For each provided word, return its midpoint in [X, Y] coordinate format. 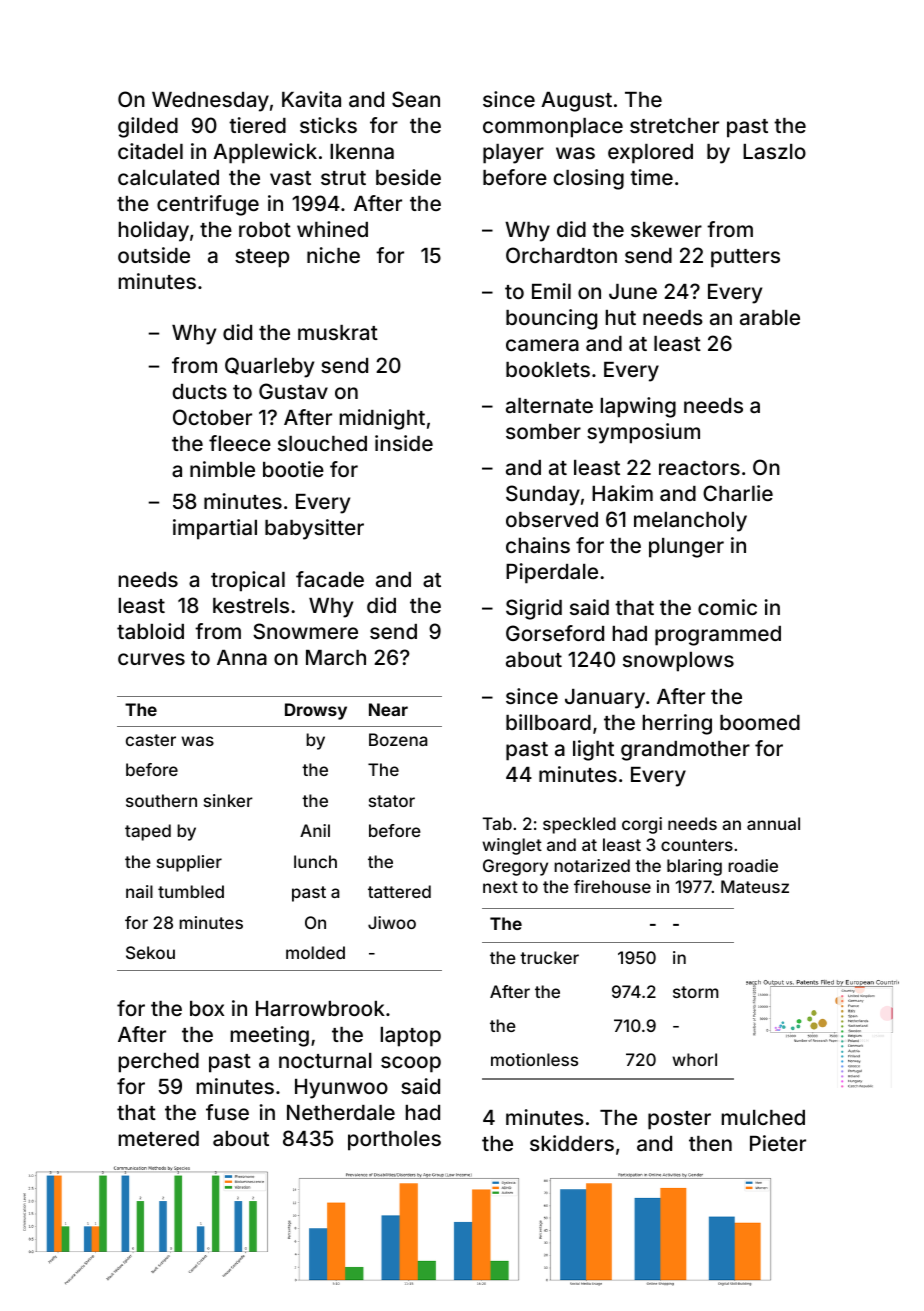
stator [392, 801]
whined [332, 229]
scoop [411, 1064]
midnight [382, 419]
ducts [199, 391]
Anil [315, 830]
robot [265, 229]
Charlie [738, 493]
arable [770, 317]
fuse [227, 1112]
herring [677, 724]
